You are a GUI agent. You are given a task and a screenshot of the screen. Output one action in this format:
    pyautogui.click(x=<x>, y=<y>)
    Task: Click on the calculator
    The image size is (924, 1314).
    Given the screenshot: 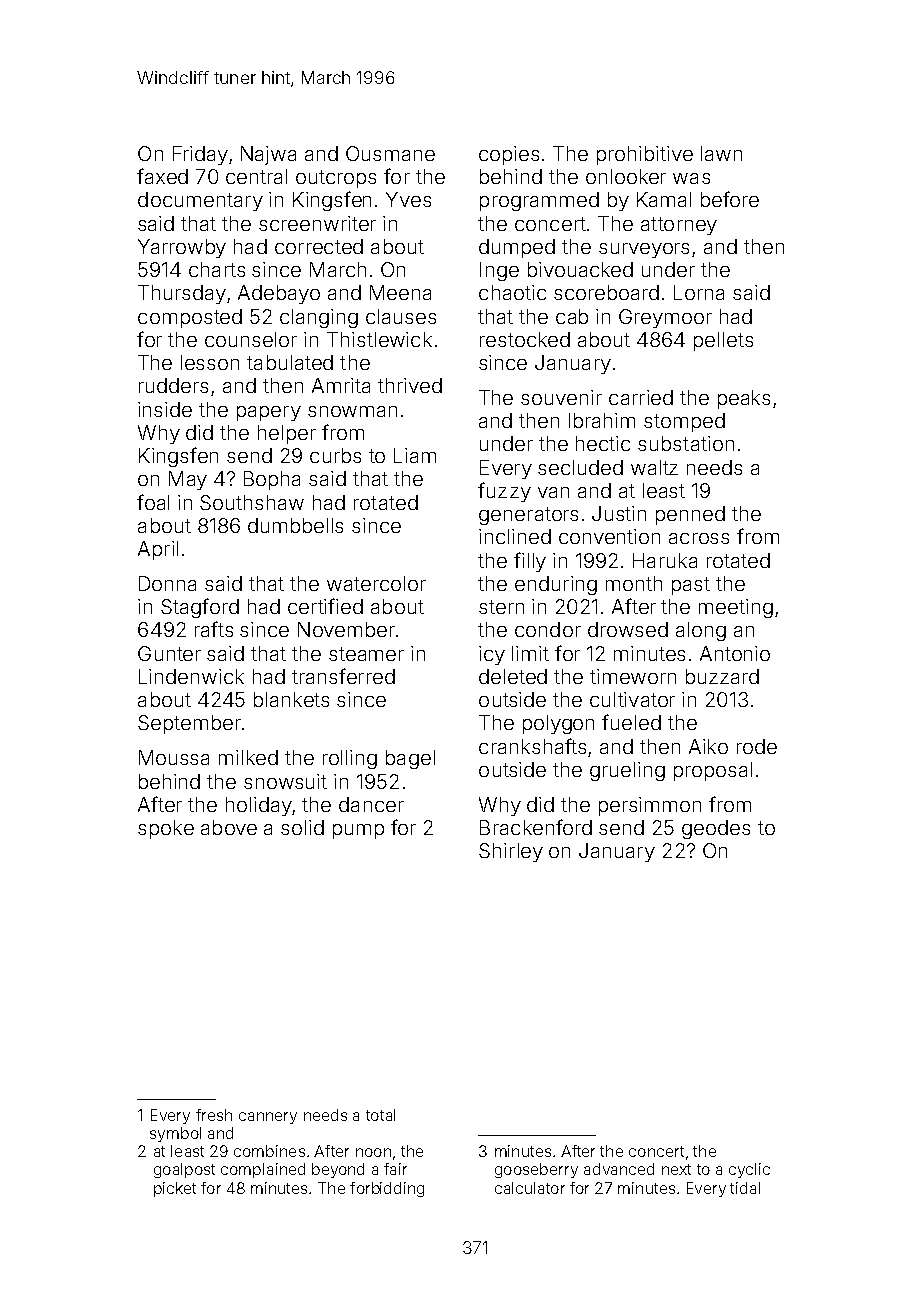 What is the action you would take?
    pyautogui.click(x=530, y=1188)
